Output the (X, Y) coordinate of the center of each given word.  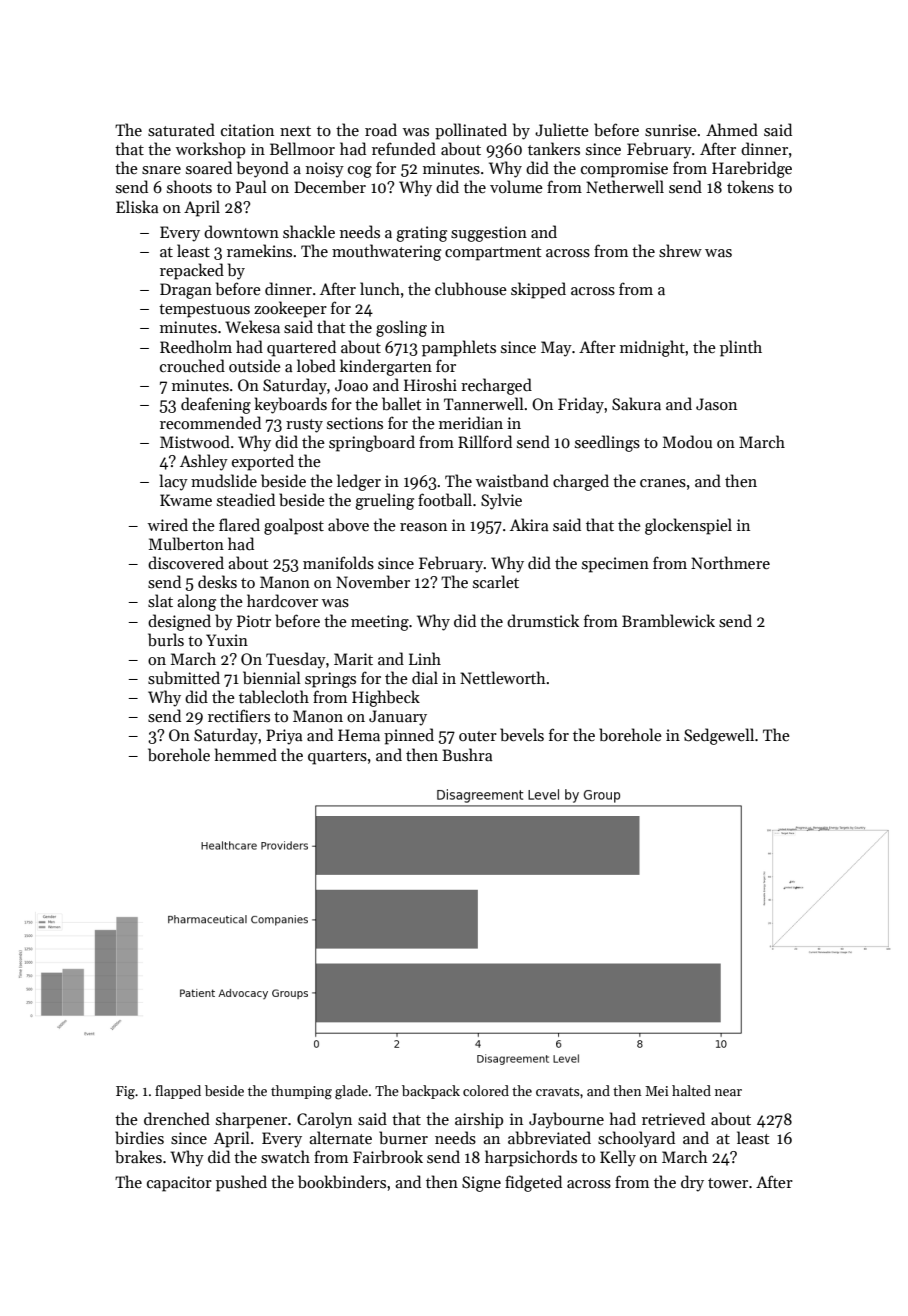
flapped (178, 1092)
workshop (210, 150)
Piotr (254, 621)
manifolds (338, 563)
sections (355, 423)
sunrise (671, 130)
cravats (558, 1091)
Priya (284, 737)
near (728, 1092)
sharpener (251, 1120)
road (381, 129)
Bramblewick (668, 621)
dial (425, 677)
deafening (216, 405)
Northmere (730, 562)
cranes (663, 483)
